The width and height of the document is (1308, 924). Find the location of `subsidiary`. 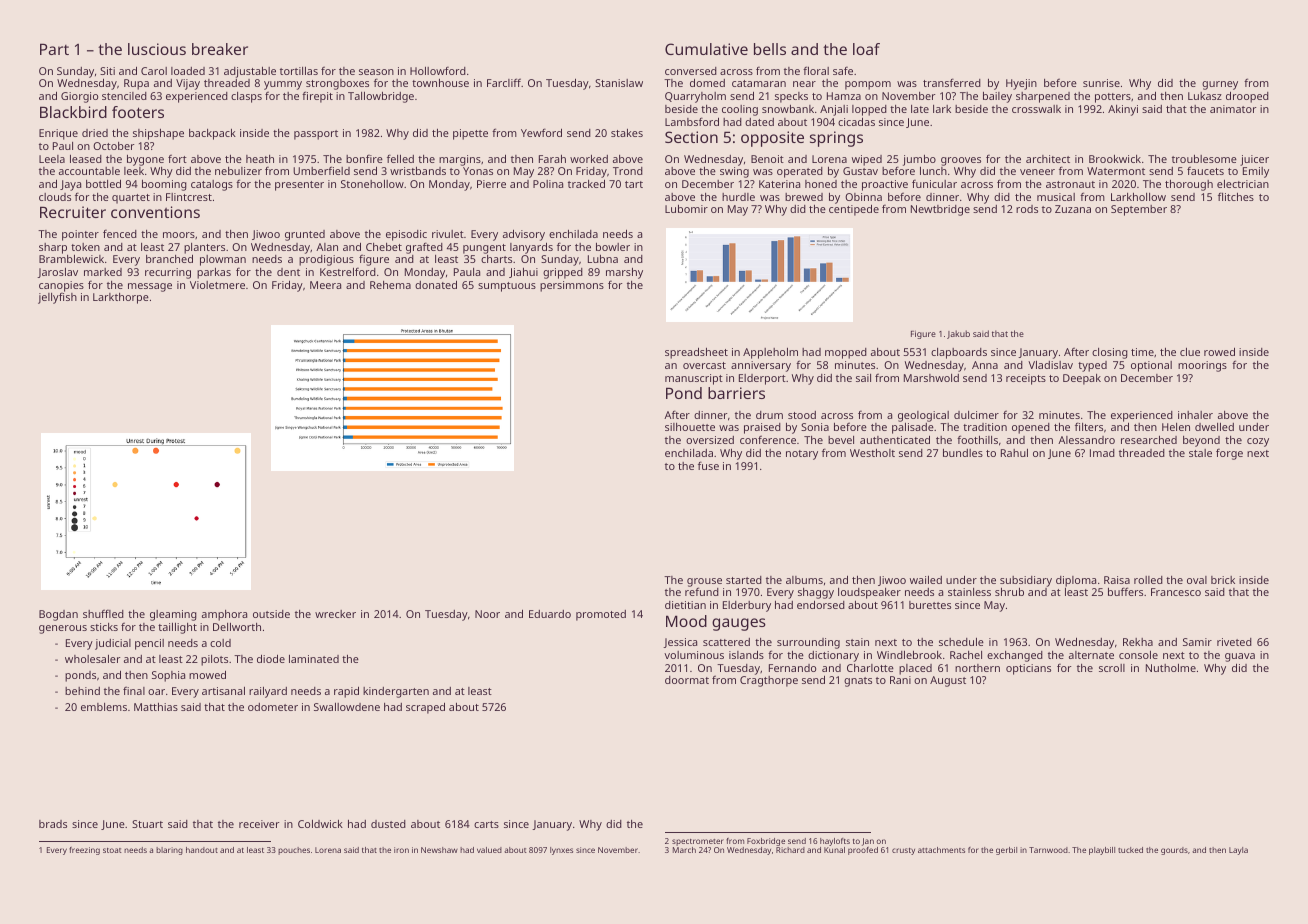

subsidiary is located at coordinates (1026, 581).
